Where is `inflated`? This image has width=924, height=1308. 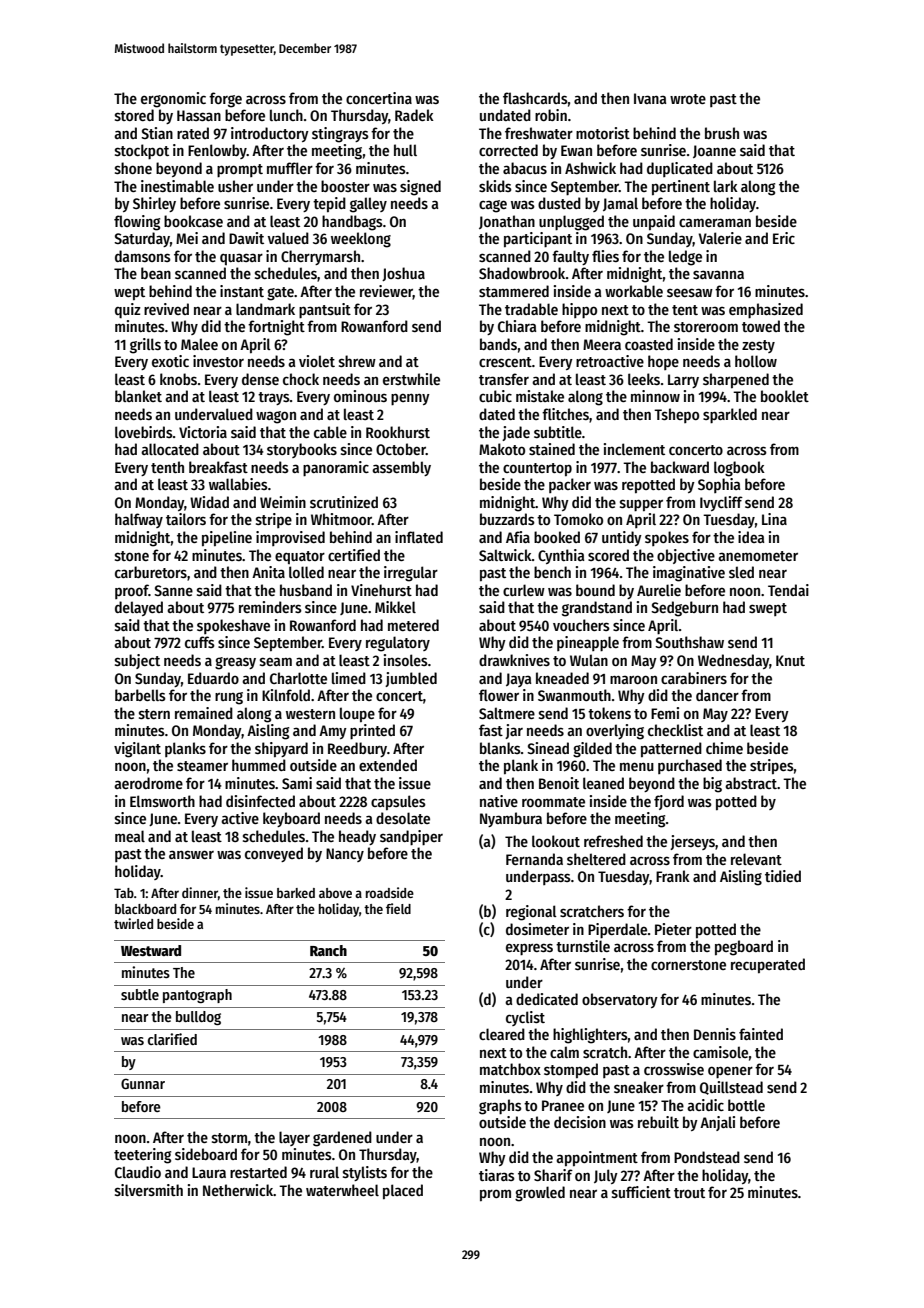
inflated is located at coordinates (419, 537).
